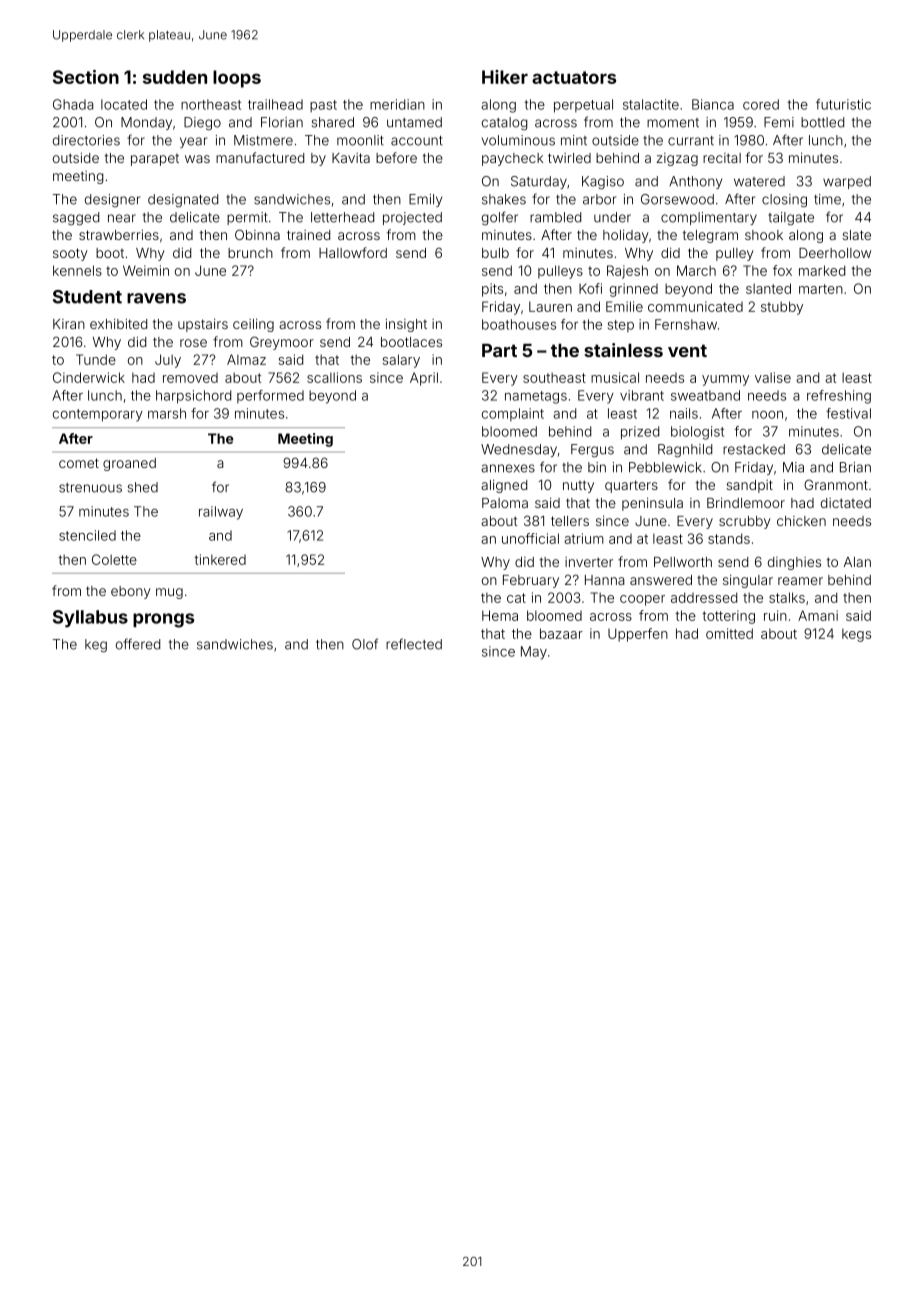 The image size is (924, 1308). What do you see at coordinates (652, 504) in the document?
I see `peninsula` at bounding box center [652, 504].
